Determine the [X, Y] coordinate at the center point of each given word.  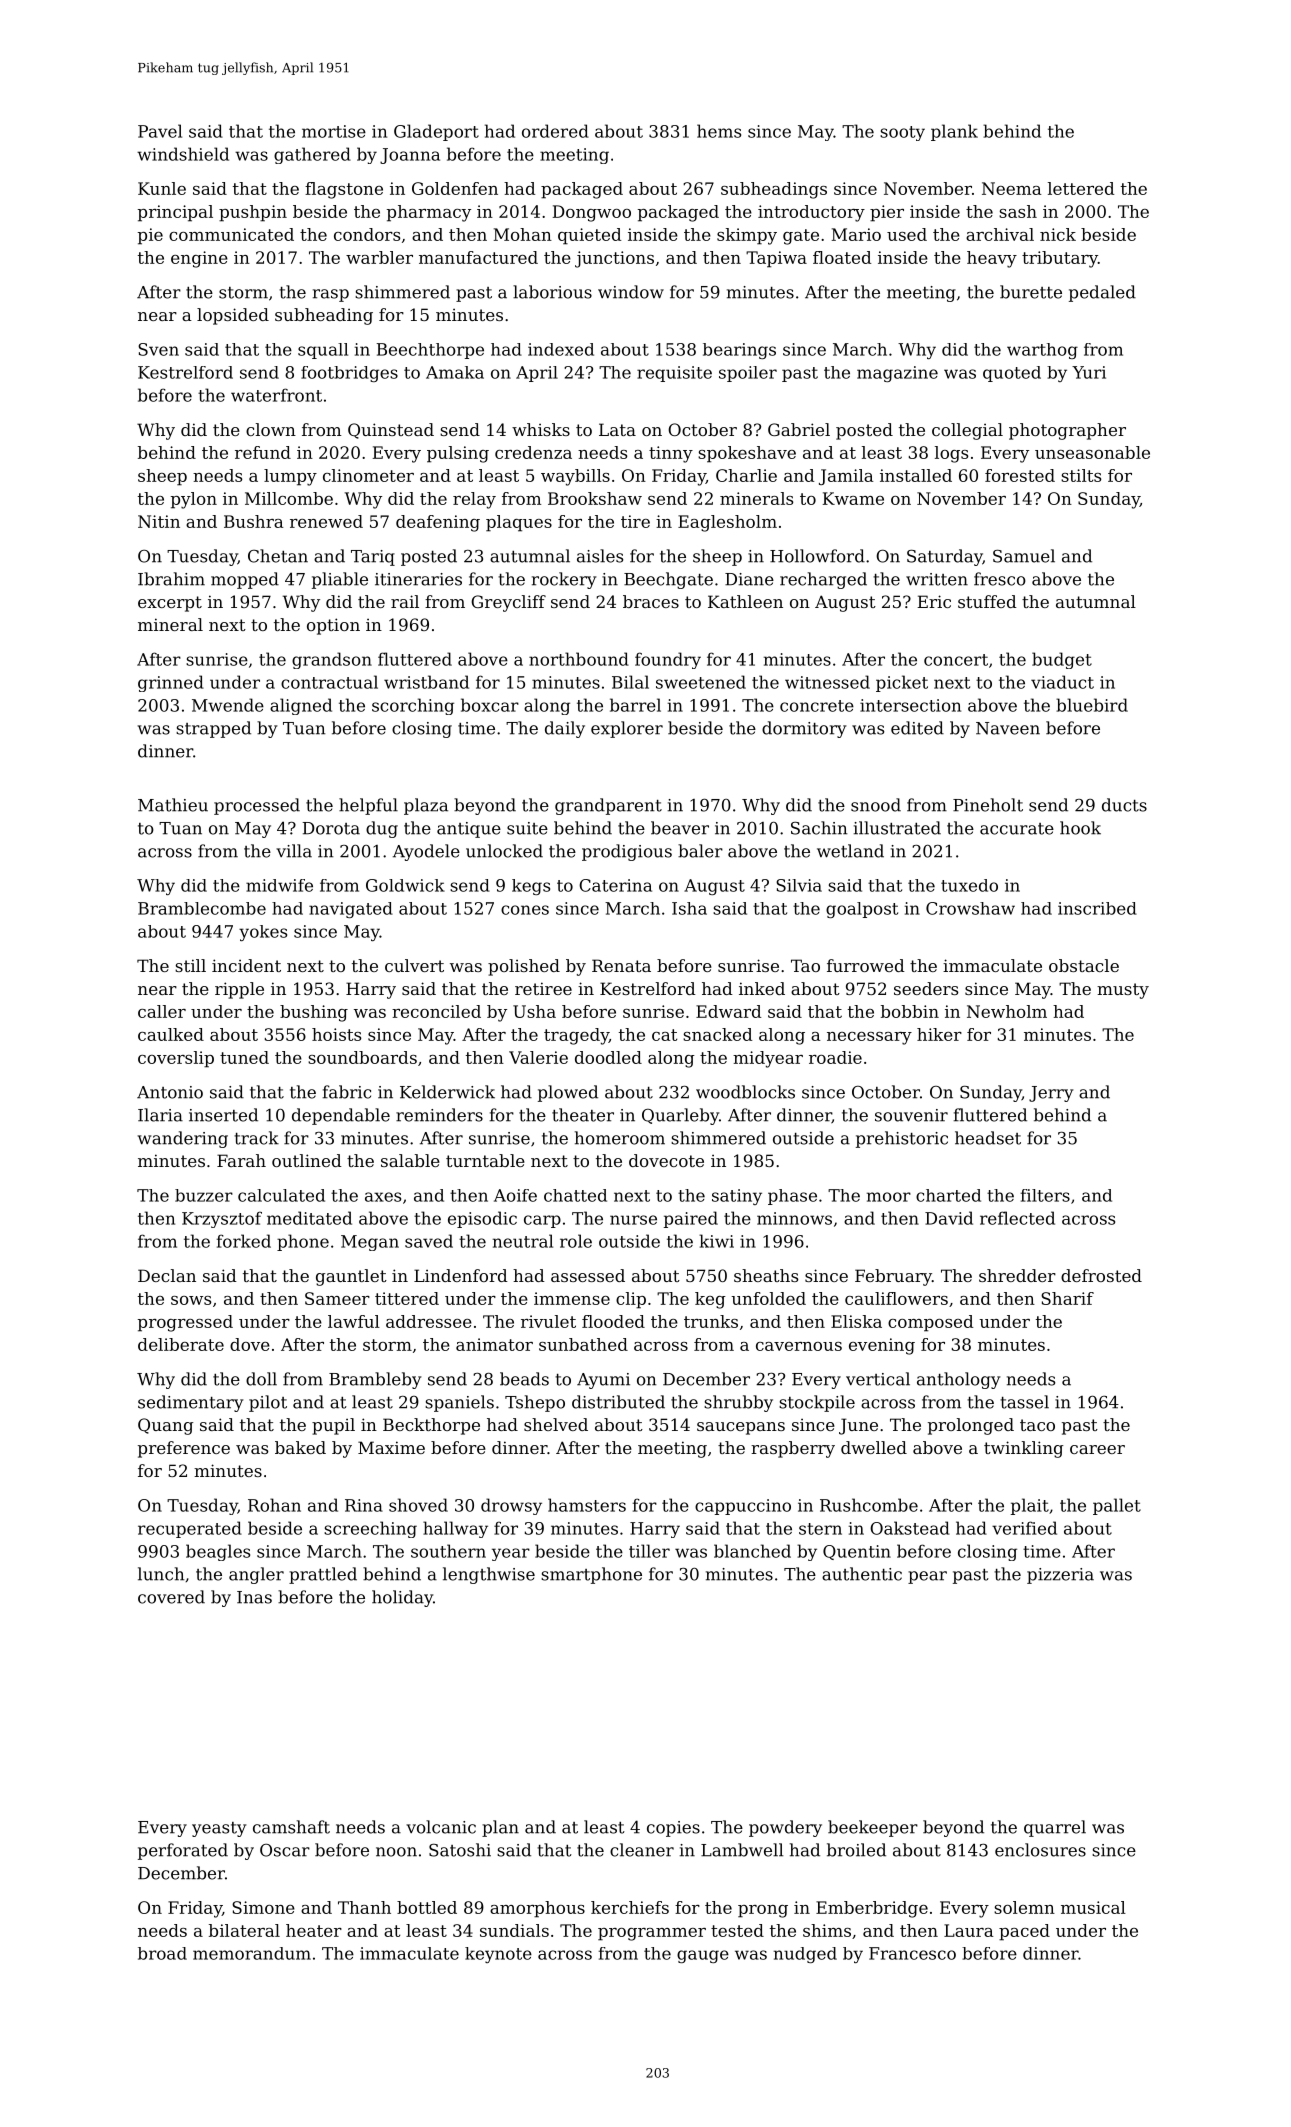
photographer [1067, 431]
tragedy [576, 1036]
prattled [323, 1575]
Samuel [1024, 556]
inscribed [1097, 908]
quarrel [1055, 1828]
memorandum [252, 1953]
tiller [649, 1551]
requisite [674, 374]
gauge [703, 1956]
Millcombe [289, 498]
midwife [279, 885]
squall [323, 351]
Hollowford [817, 556]
